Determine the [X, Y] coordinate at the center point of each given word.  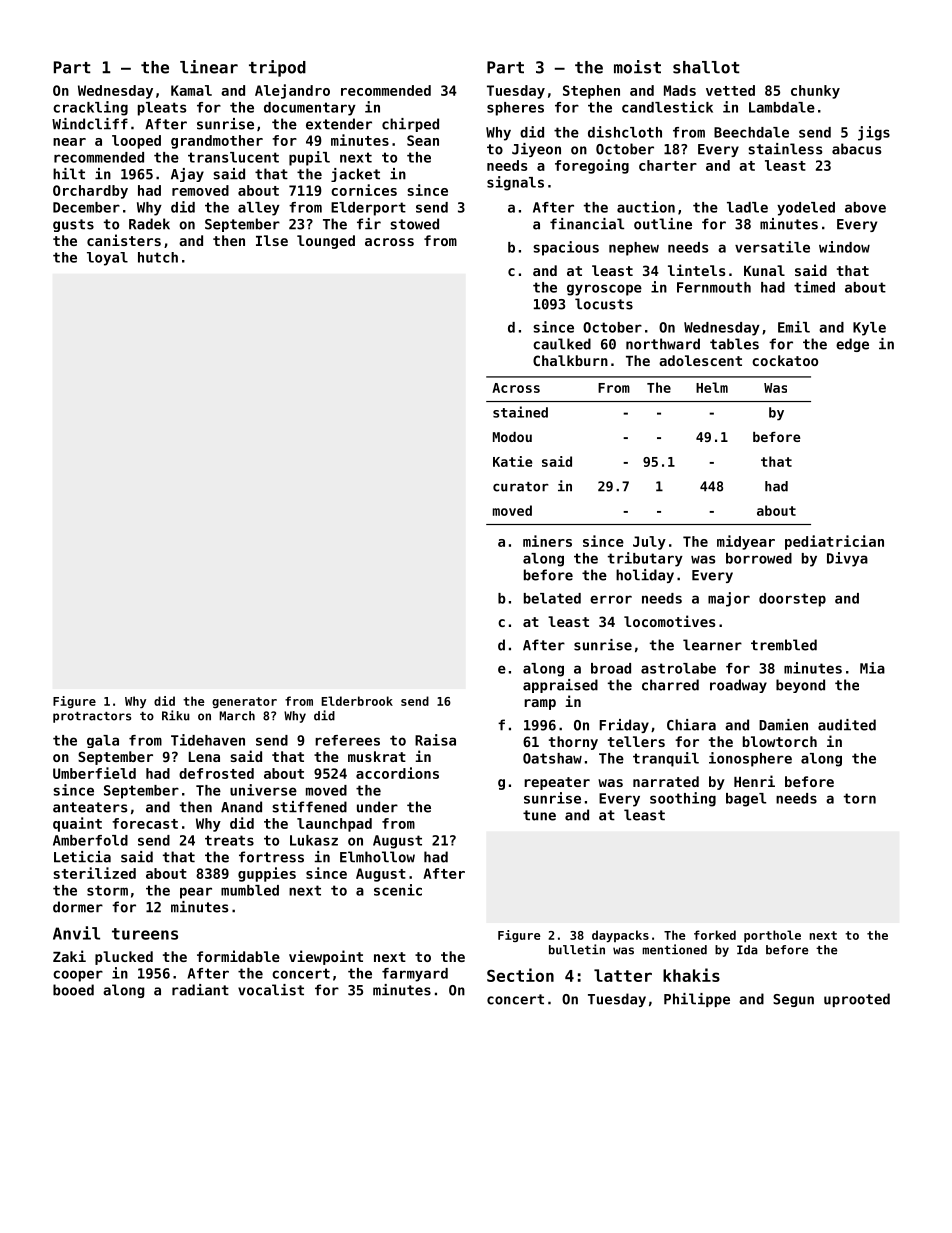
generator [244, 702]
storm [107, 890]
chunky [815, 92]
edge [852, 345]
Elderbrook [357, 701]
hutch [158, 257]
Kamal [191, 90]
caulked [562, 344]
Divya [847, 559]
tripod [277, 68]
